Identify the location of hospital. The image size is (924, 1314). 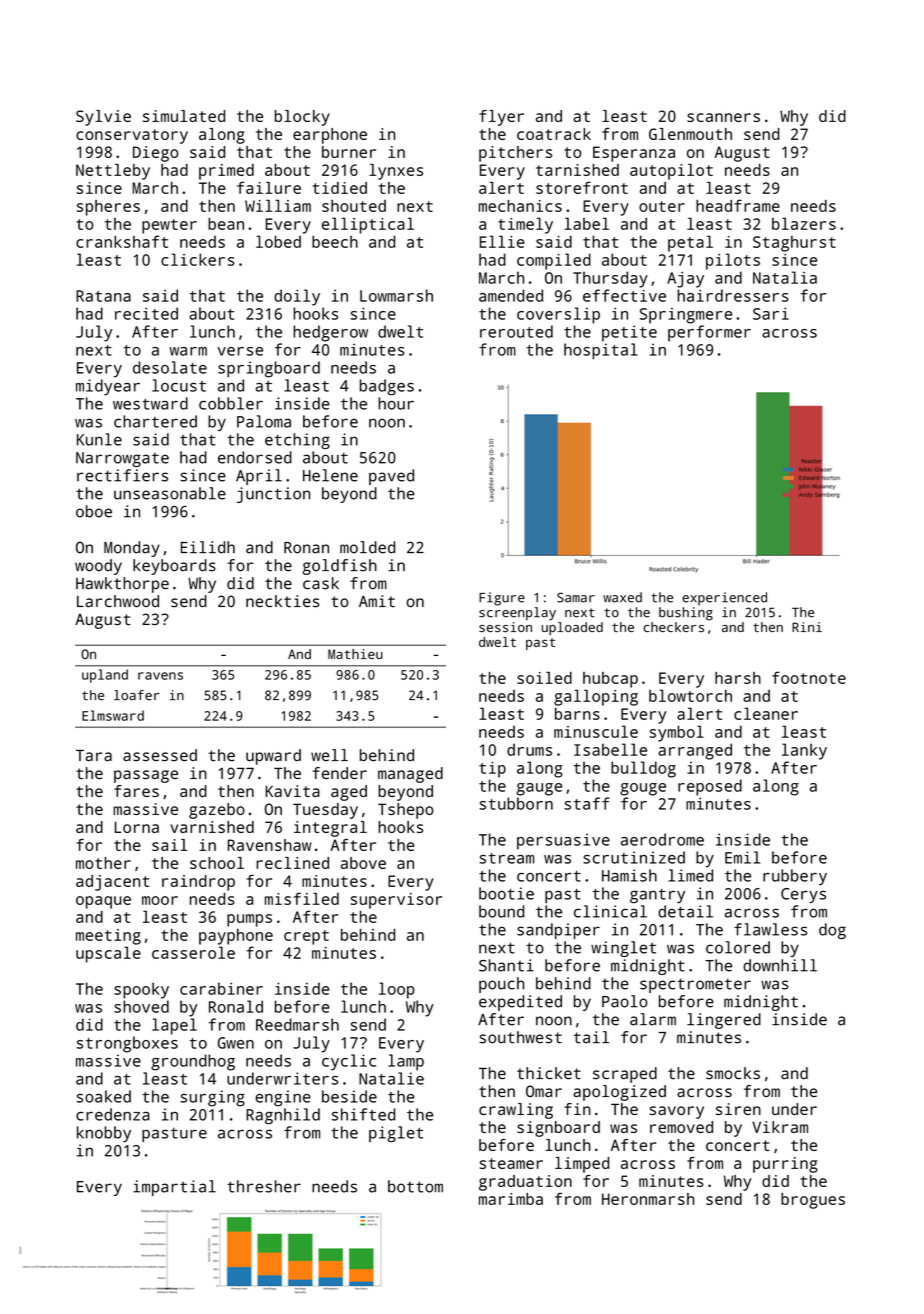
(601, 351).
